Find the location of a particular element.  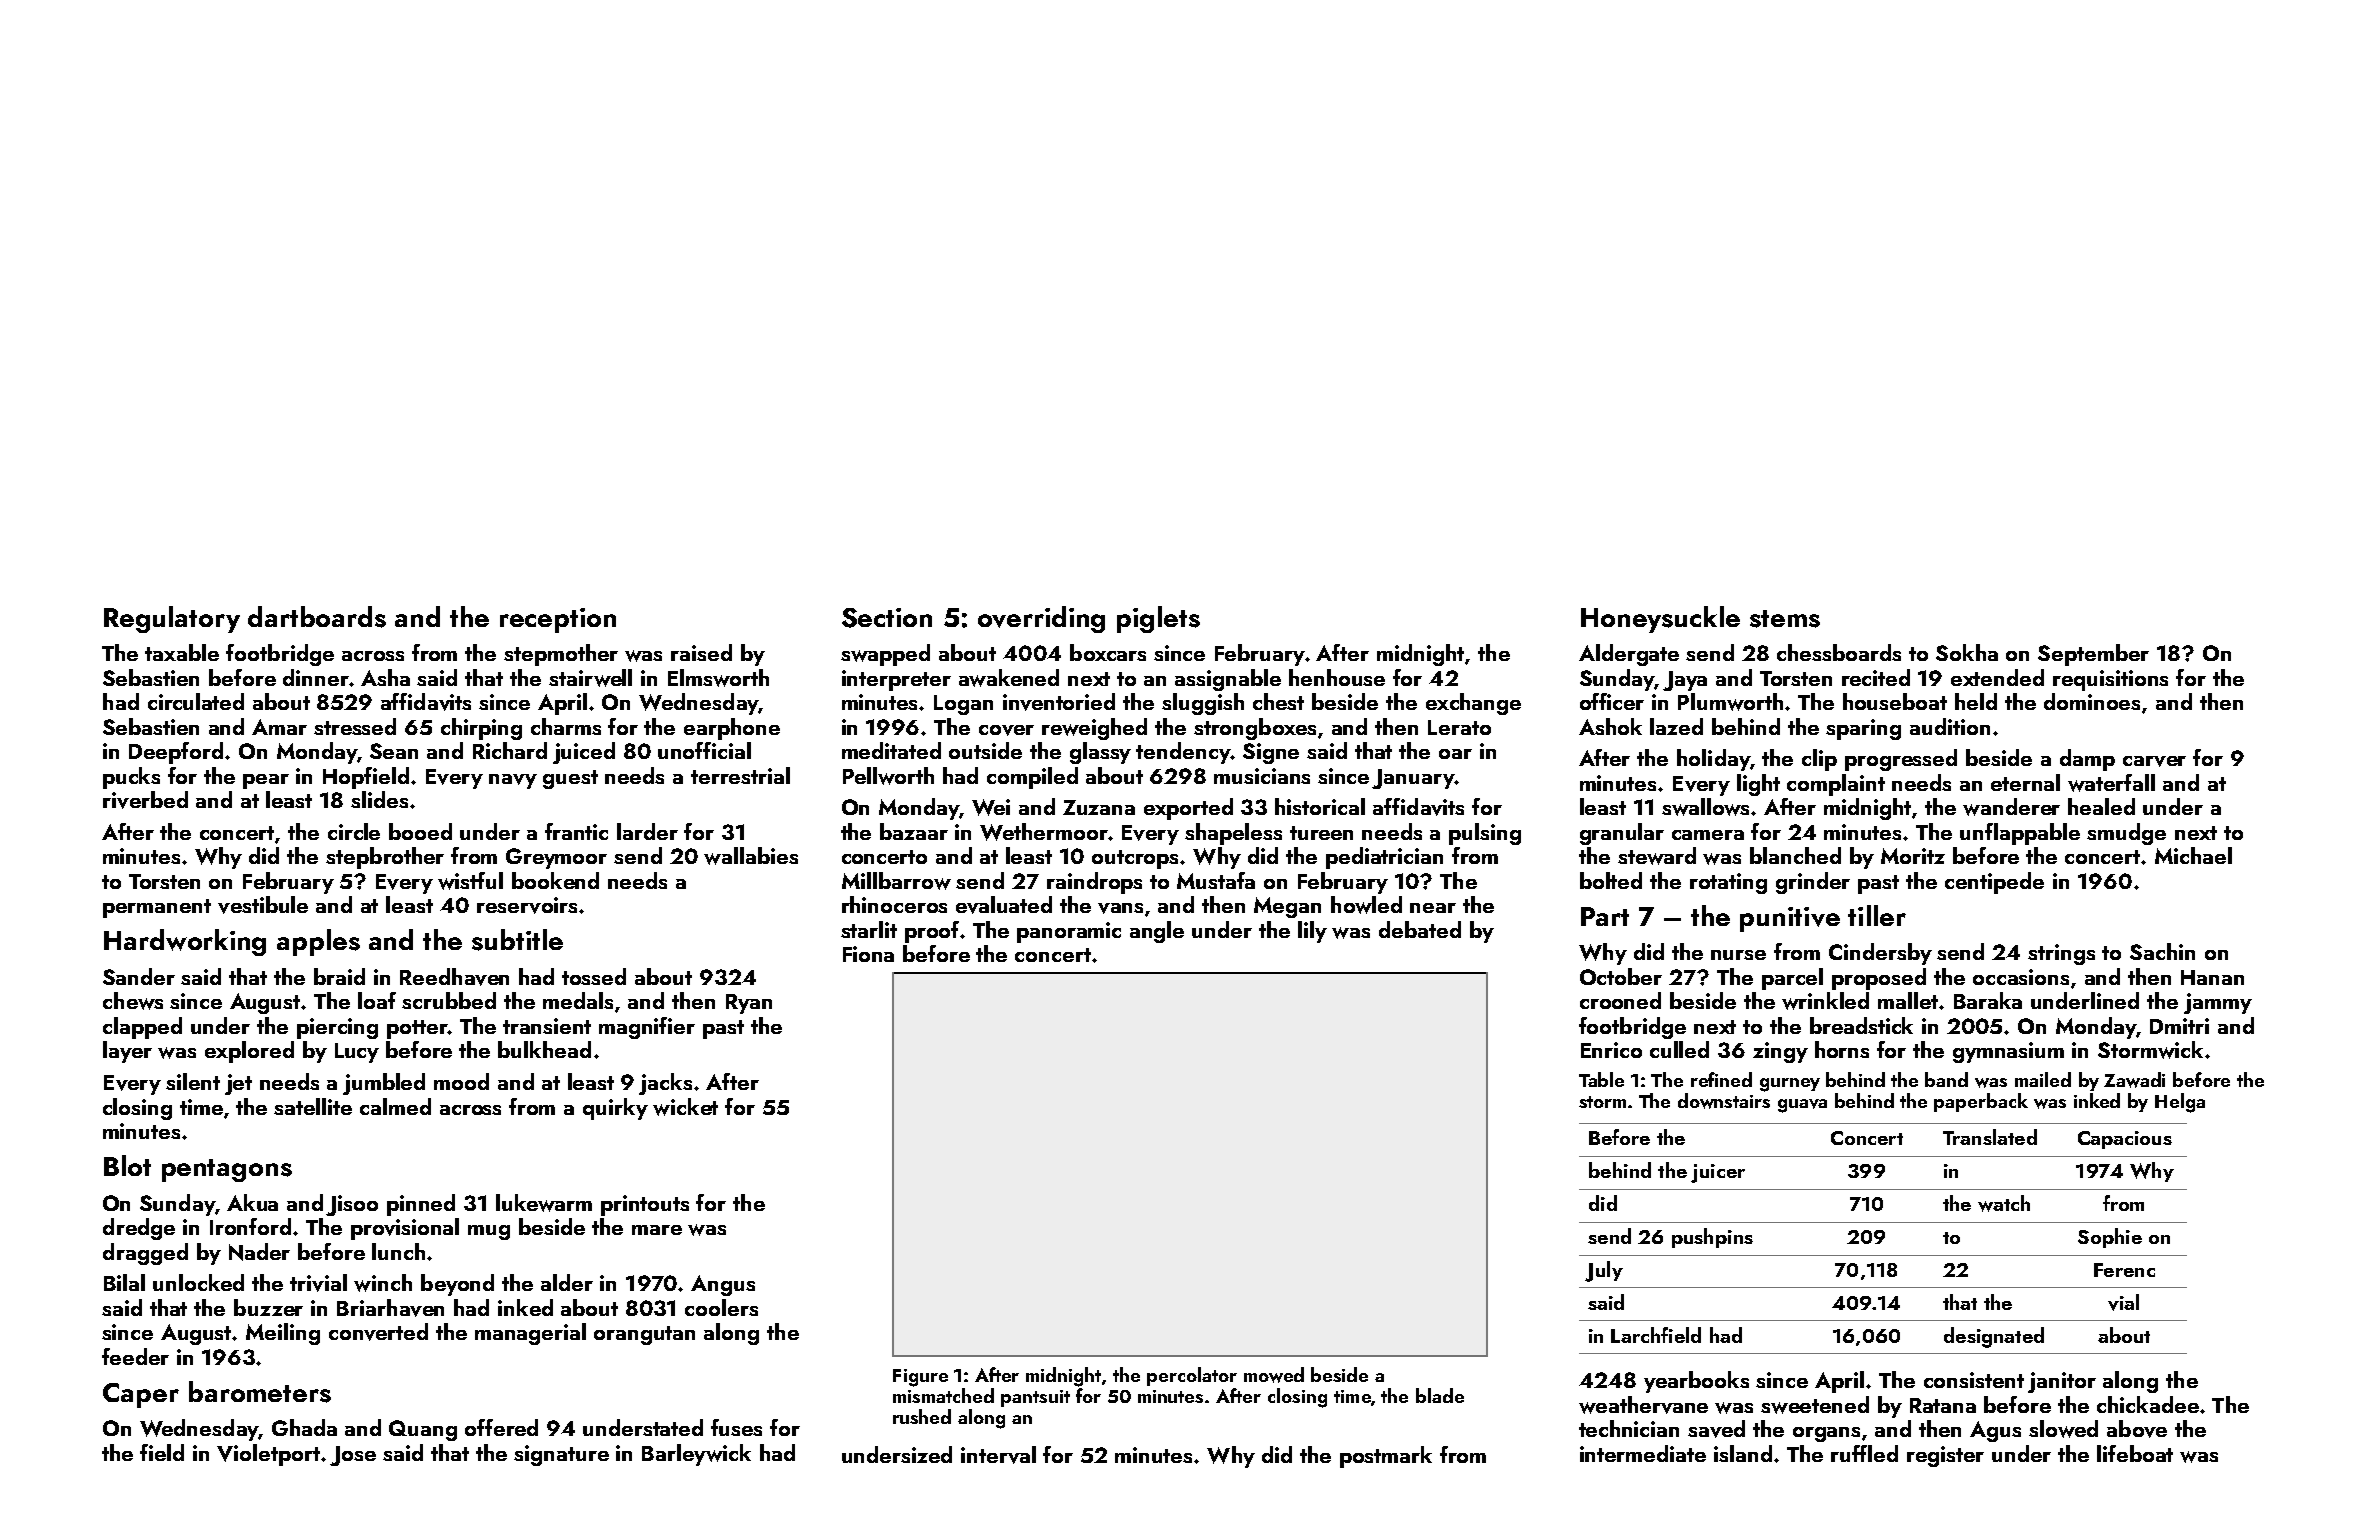

lily is located at coordinates (1312, 932).
